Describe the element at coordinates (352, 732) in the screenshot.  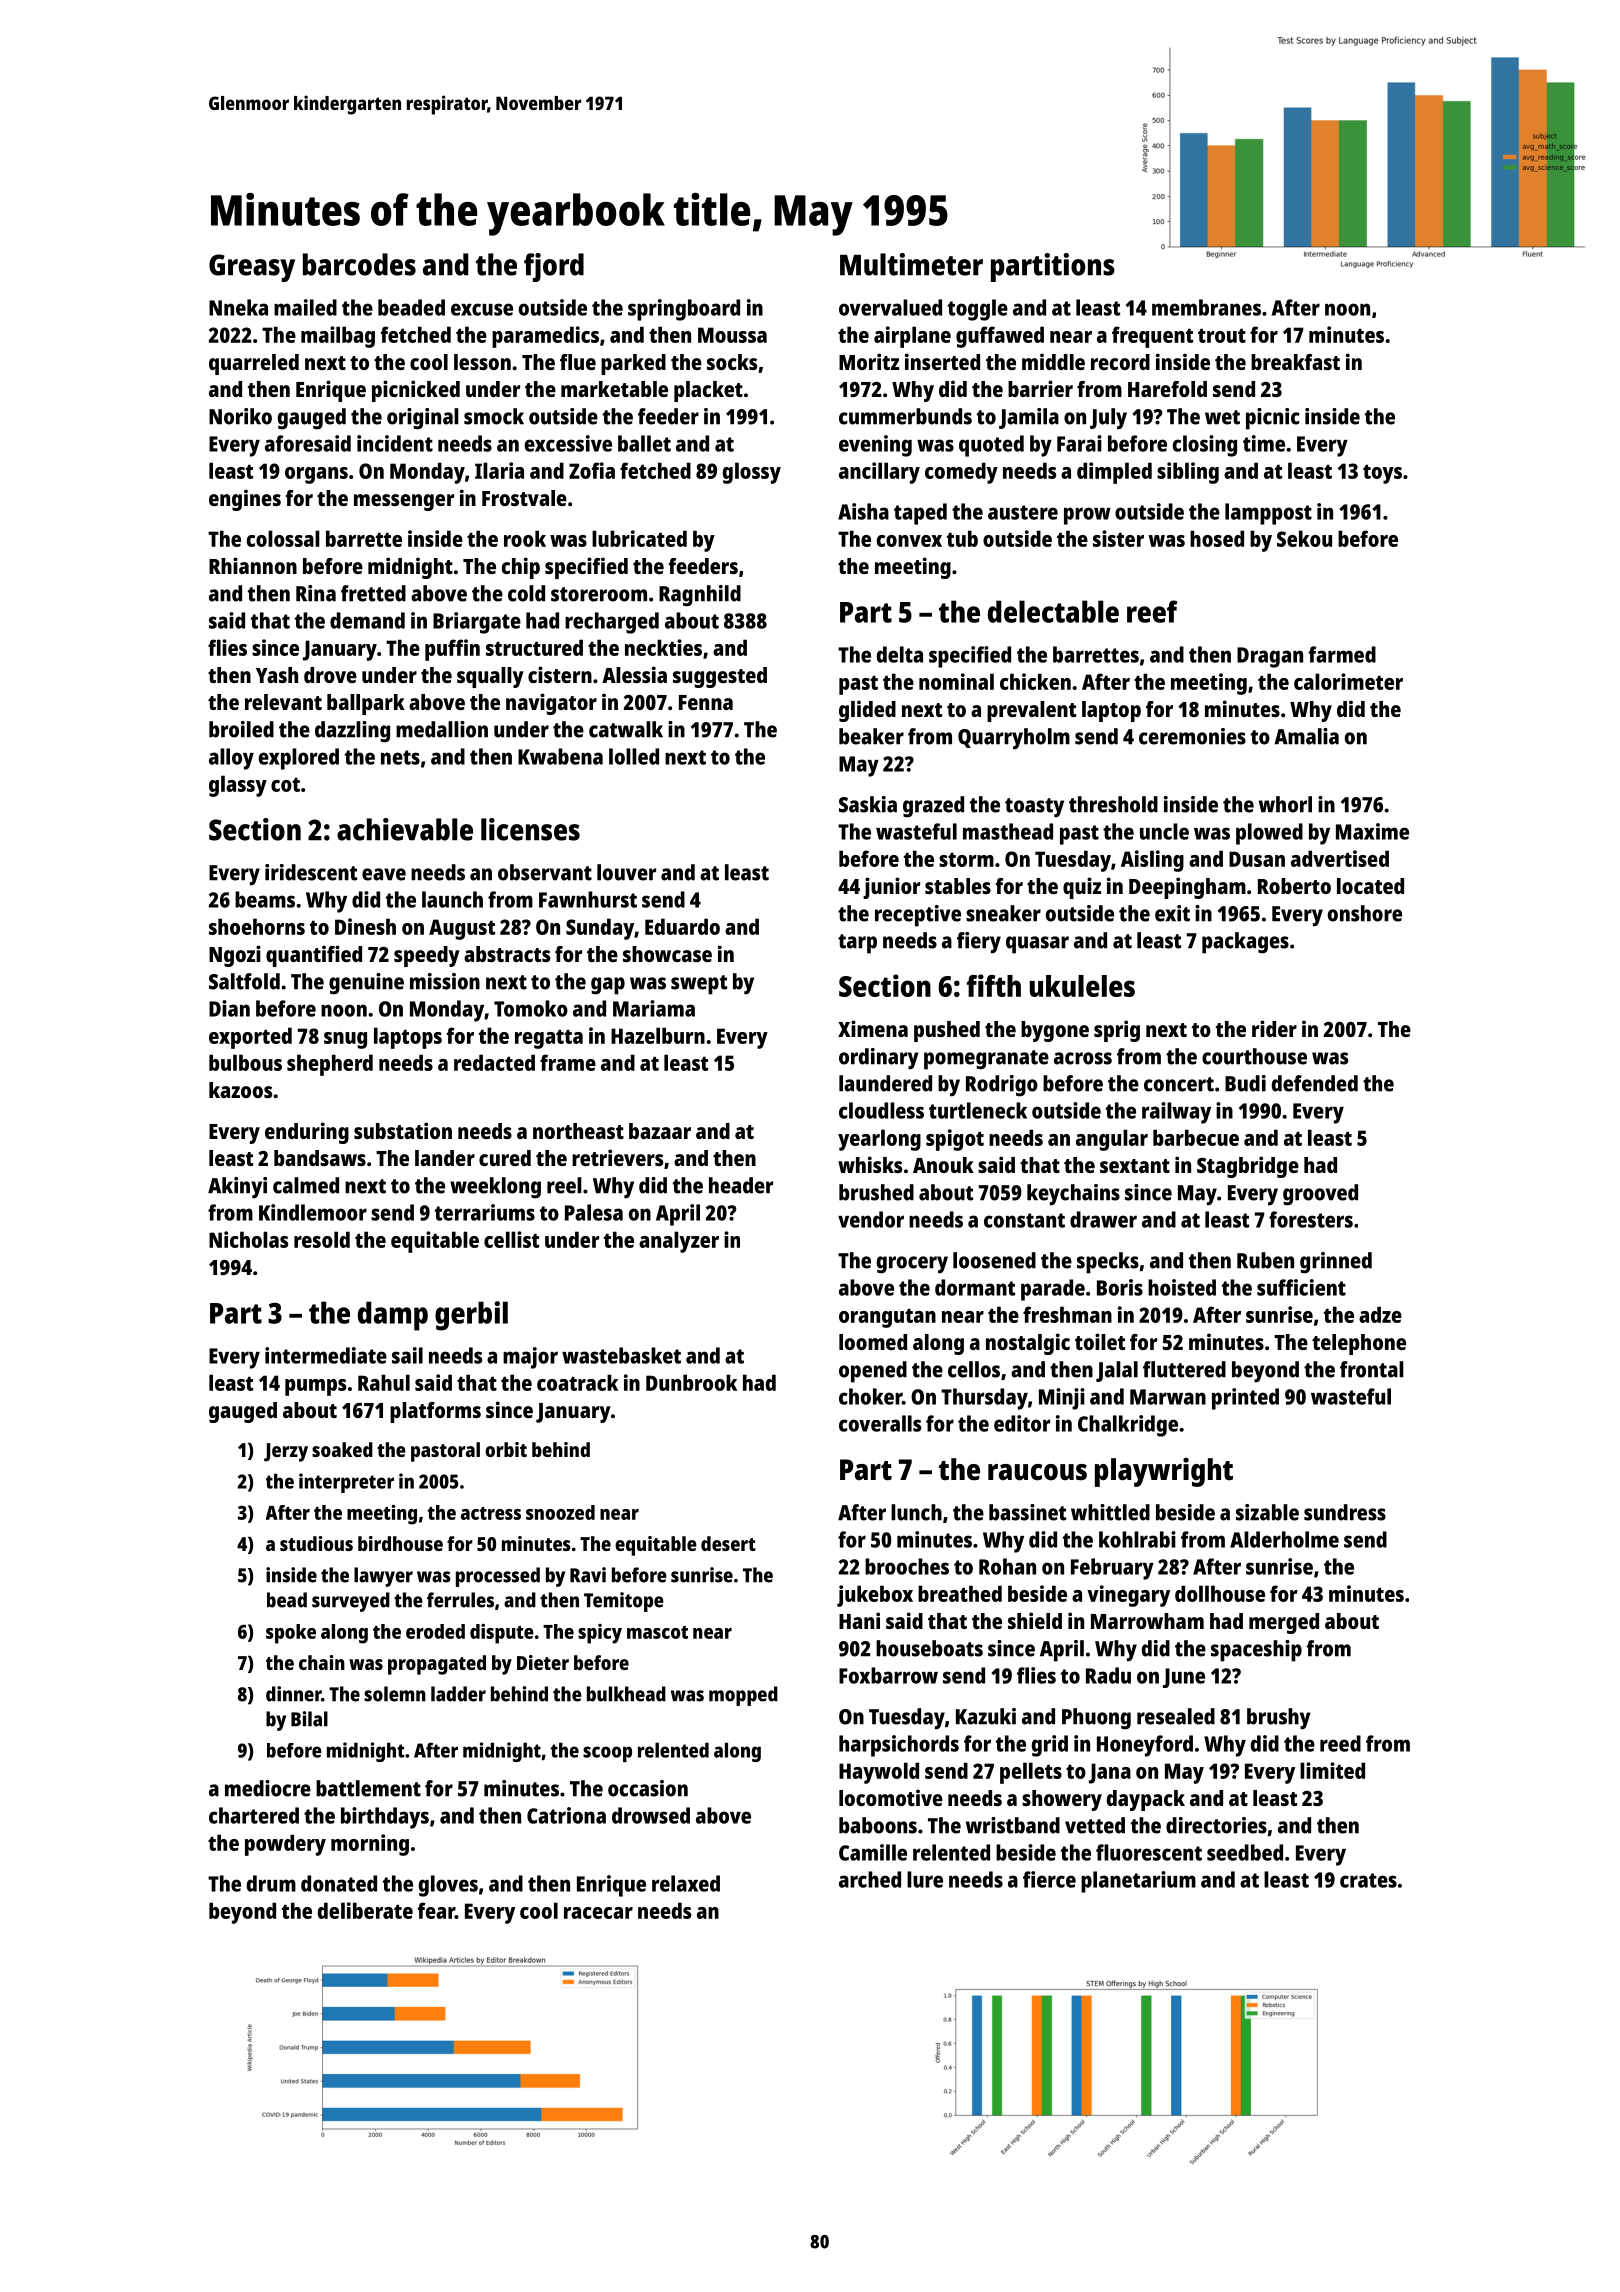
I see `dazzling` at that location.
